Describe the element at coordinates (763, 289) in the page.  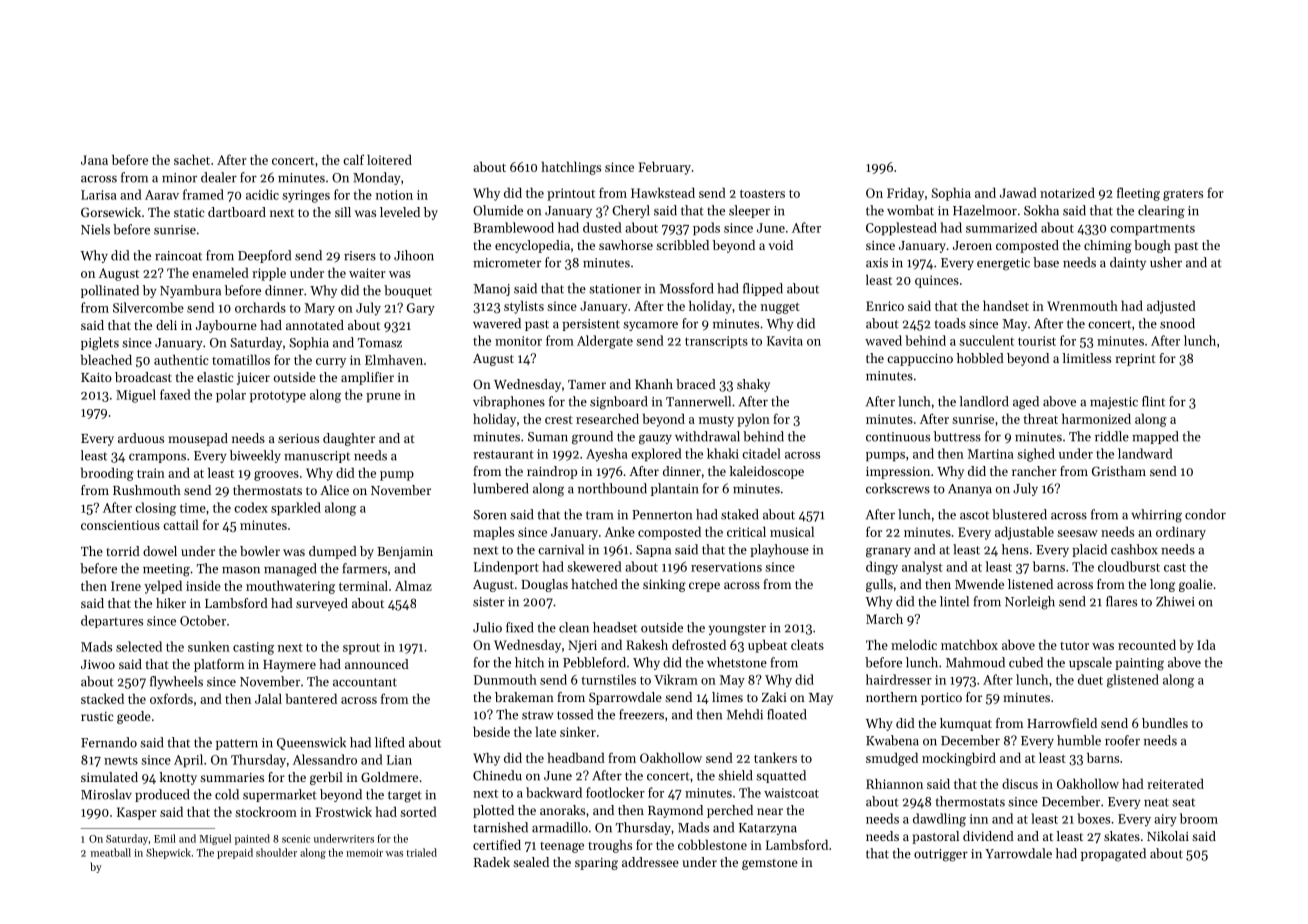
I see `flipped` at that location.
